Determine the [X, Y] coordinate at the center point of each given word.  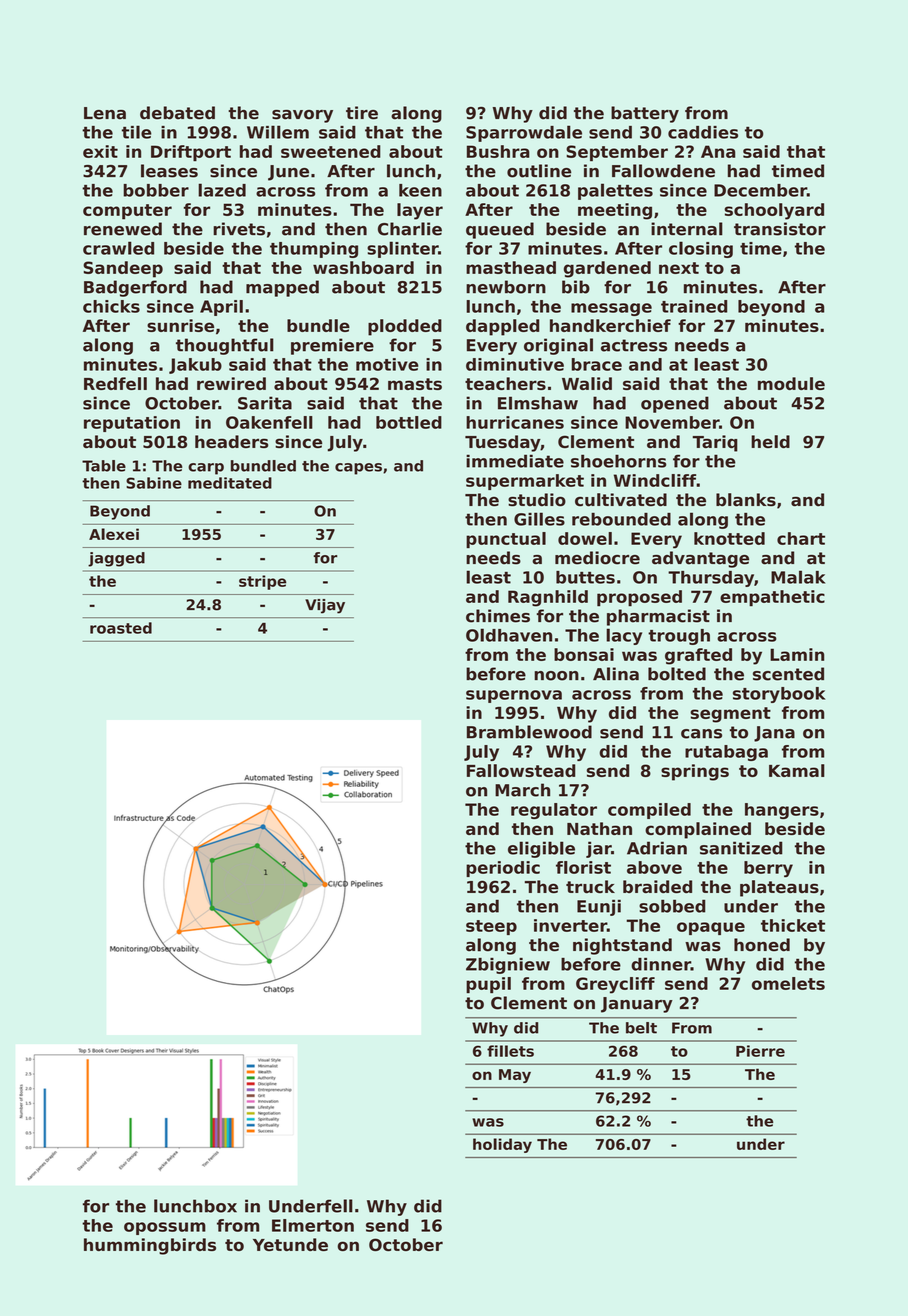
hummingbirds [150, 1246]
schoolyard [774, 211]
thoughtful [225, 346]
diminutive [515, 364]
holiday [502, 1145]
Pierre [760, 1051]
